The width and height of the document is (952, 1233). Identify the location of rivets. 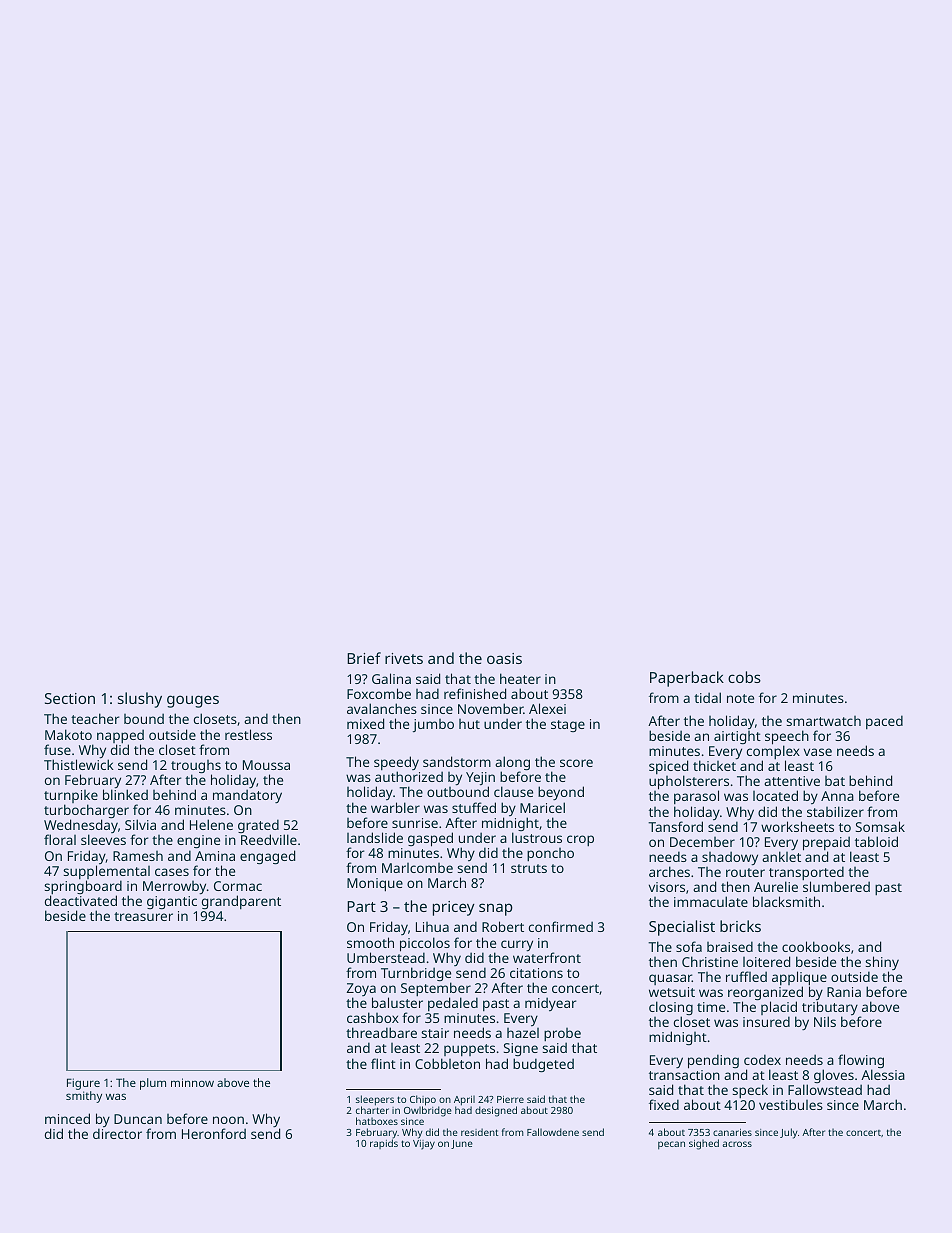
(404, 658).
